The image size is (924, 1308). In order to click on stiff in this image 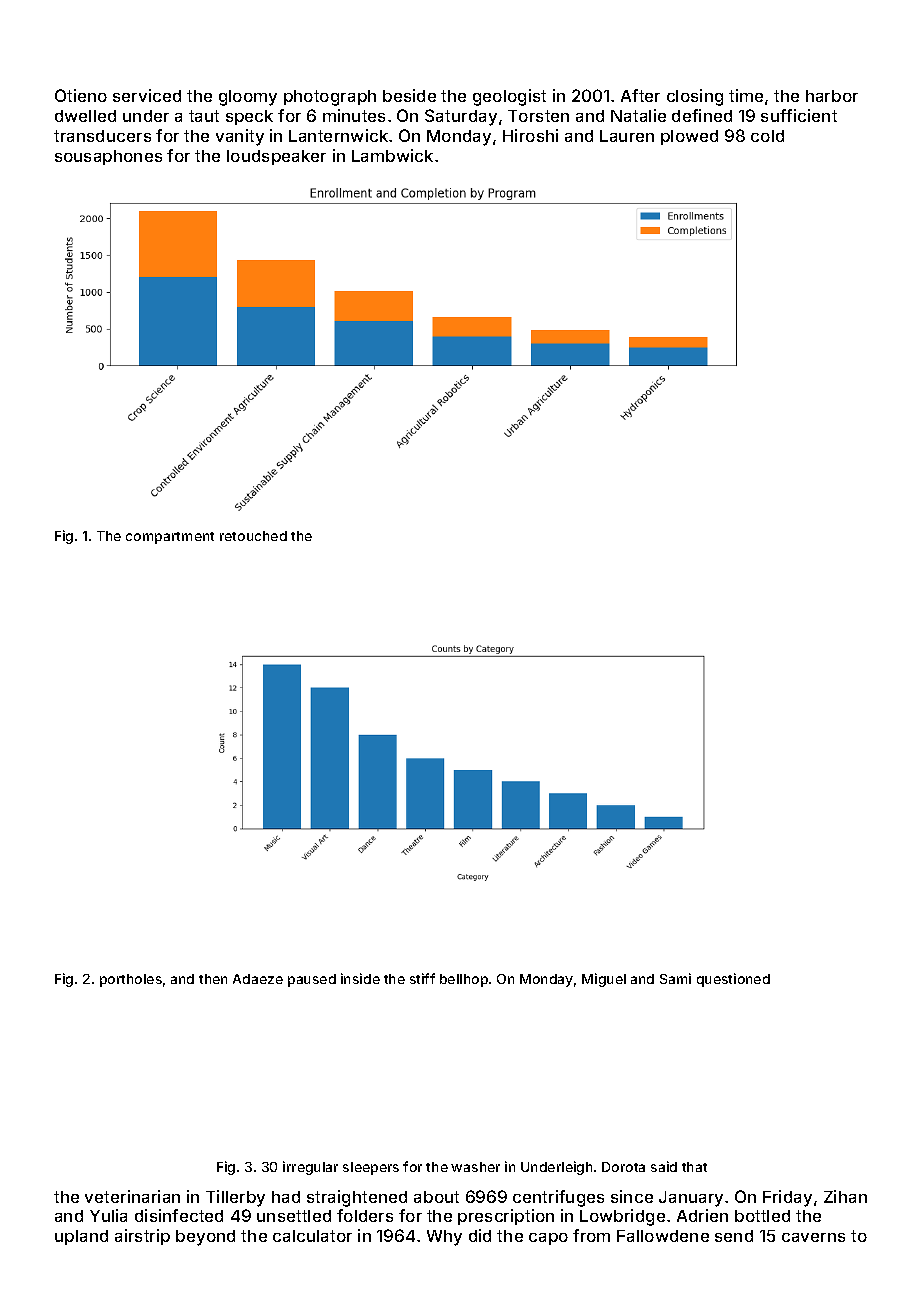, I will do `click(422, 978)`.
